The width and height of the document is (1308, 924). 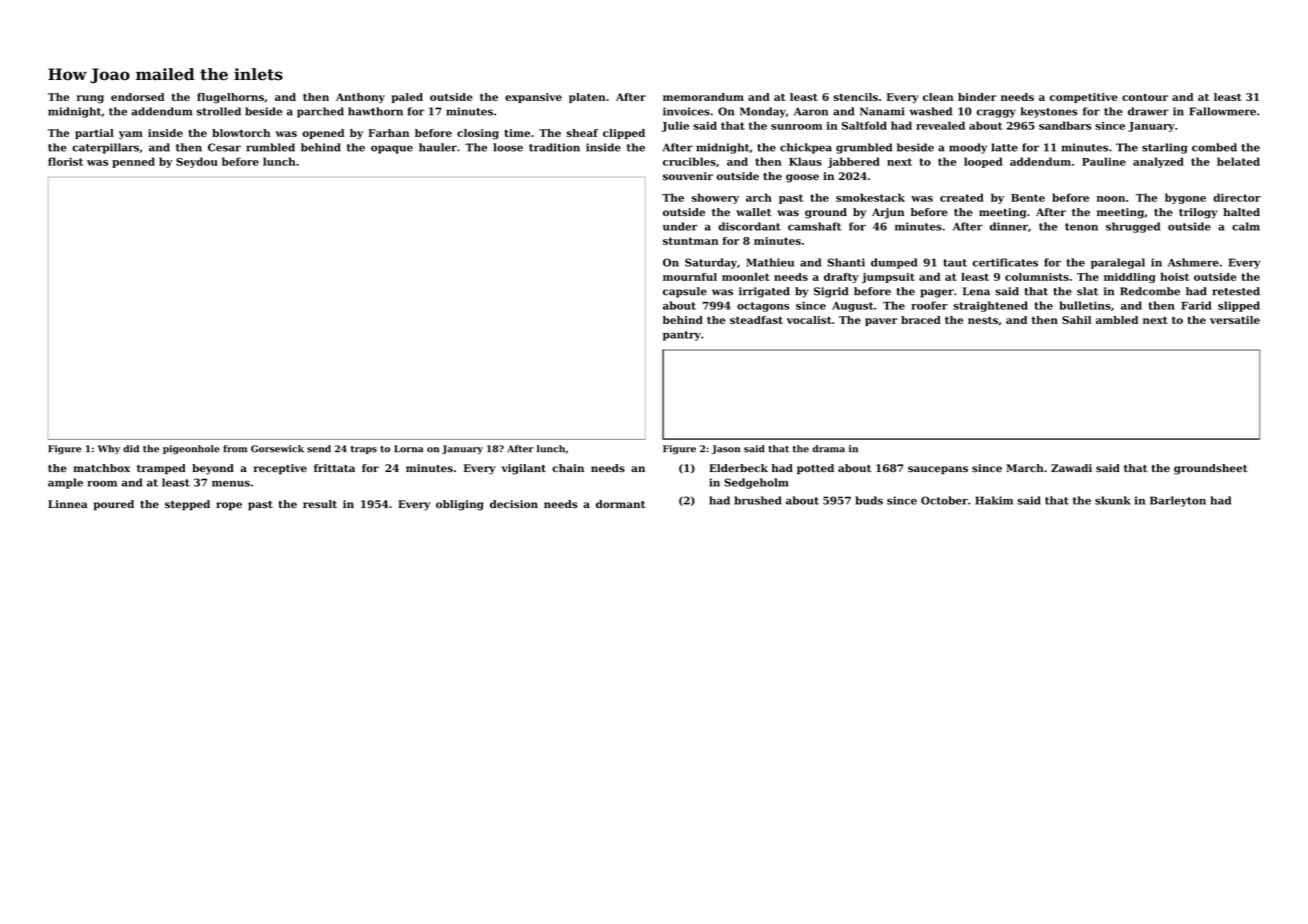 I want to click on versatile, so click(x=1235, y=320).
